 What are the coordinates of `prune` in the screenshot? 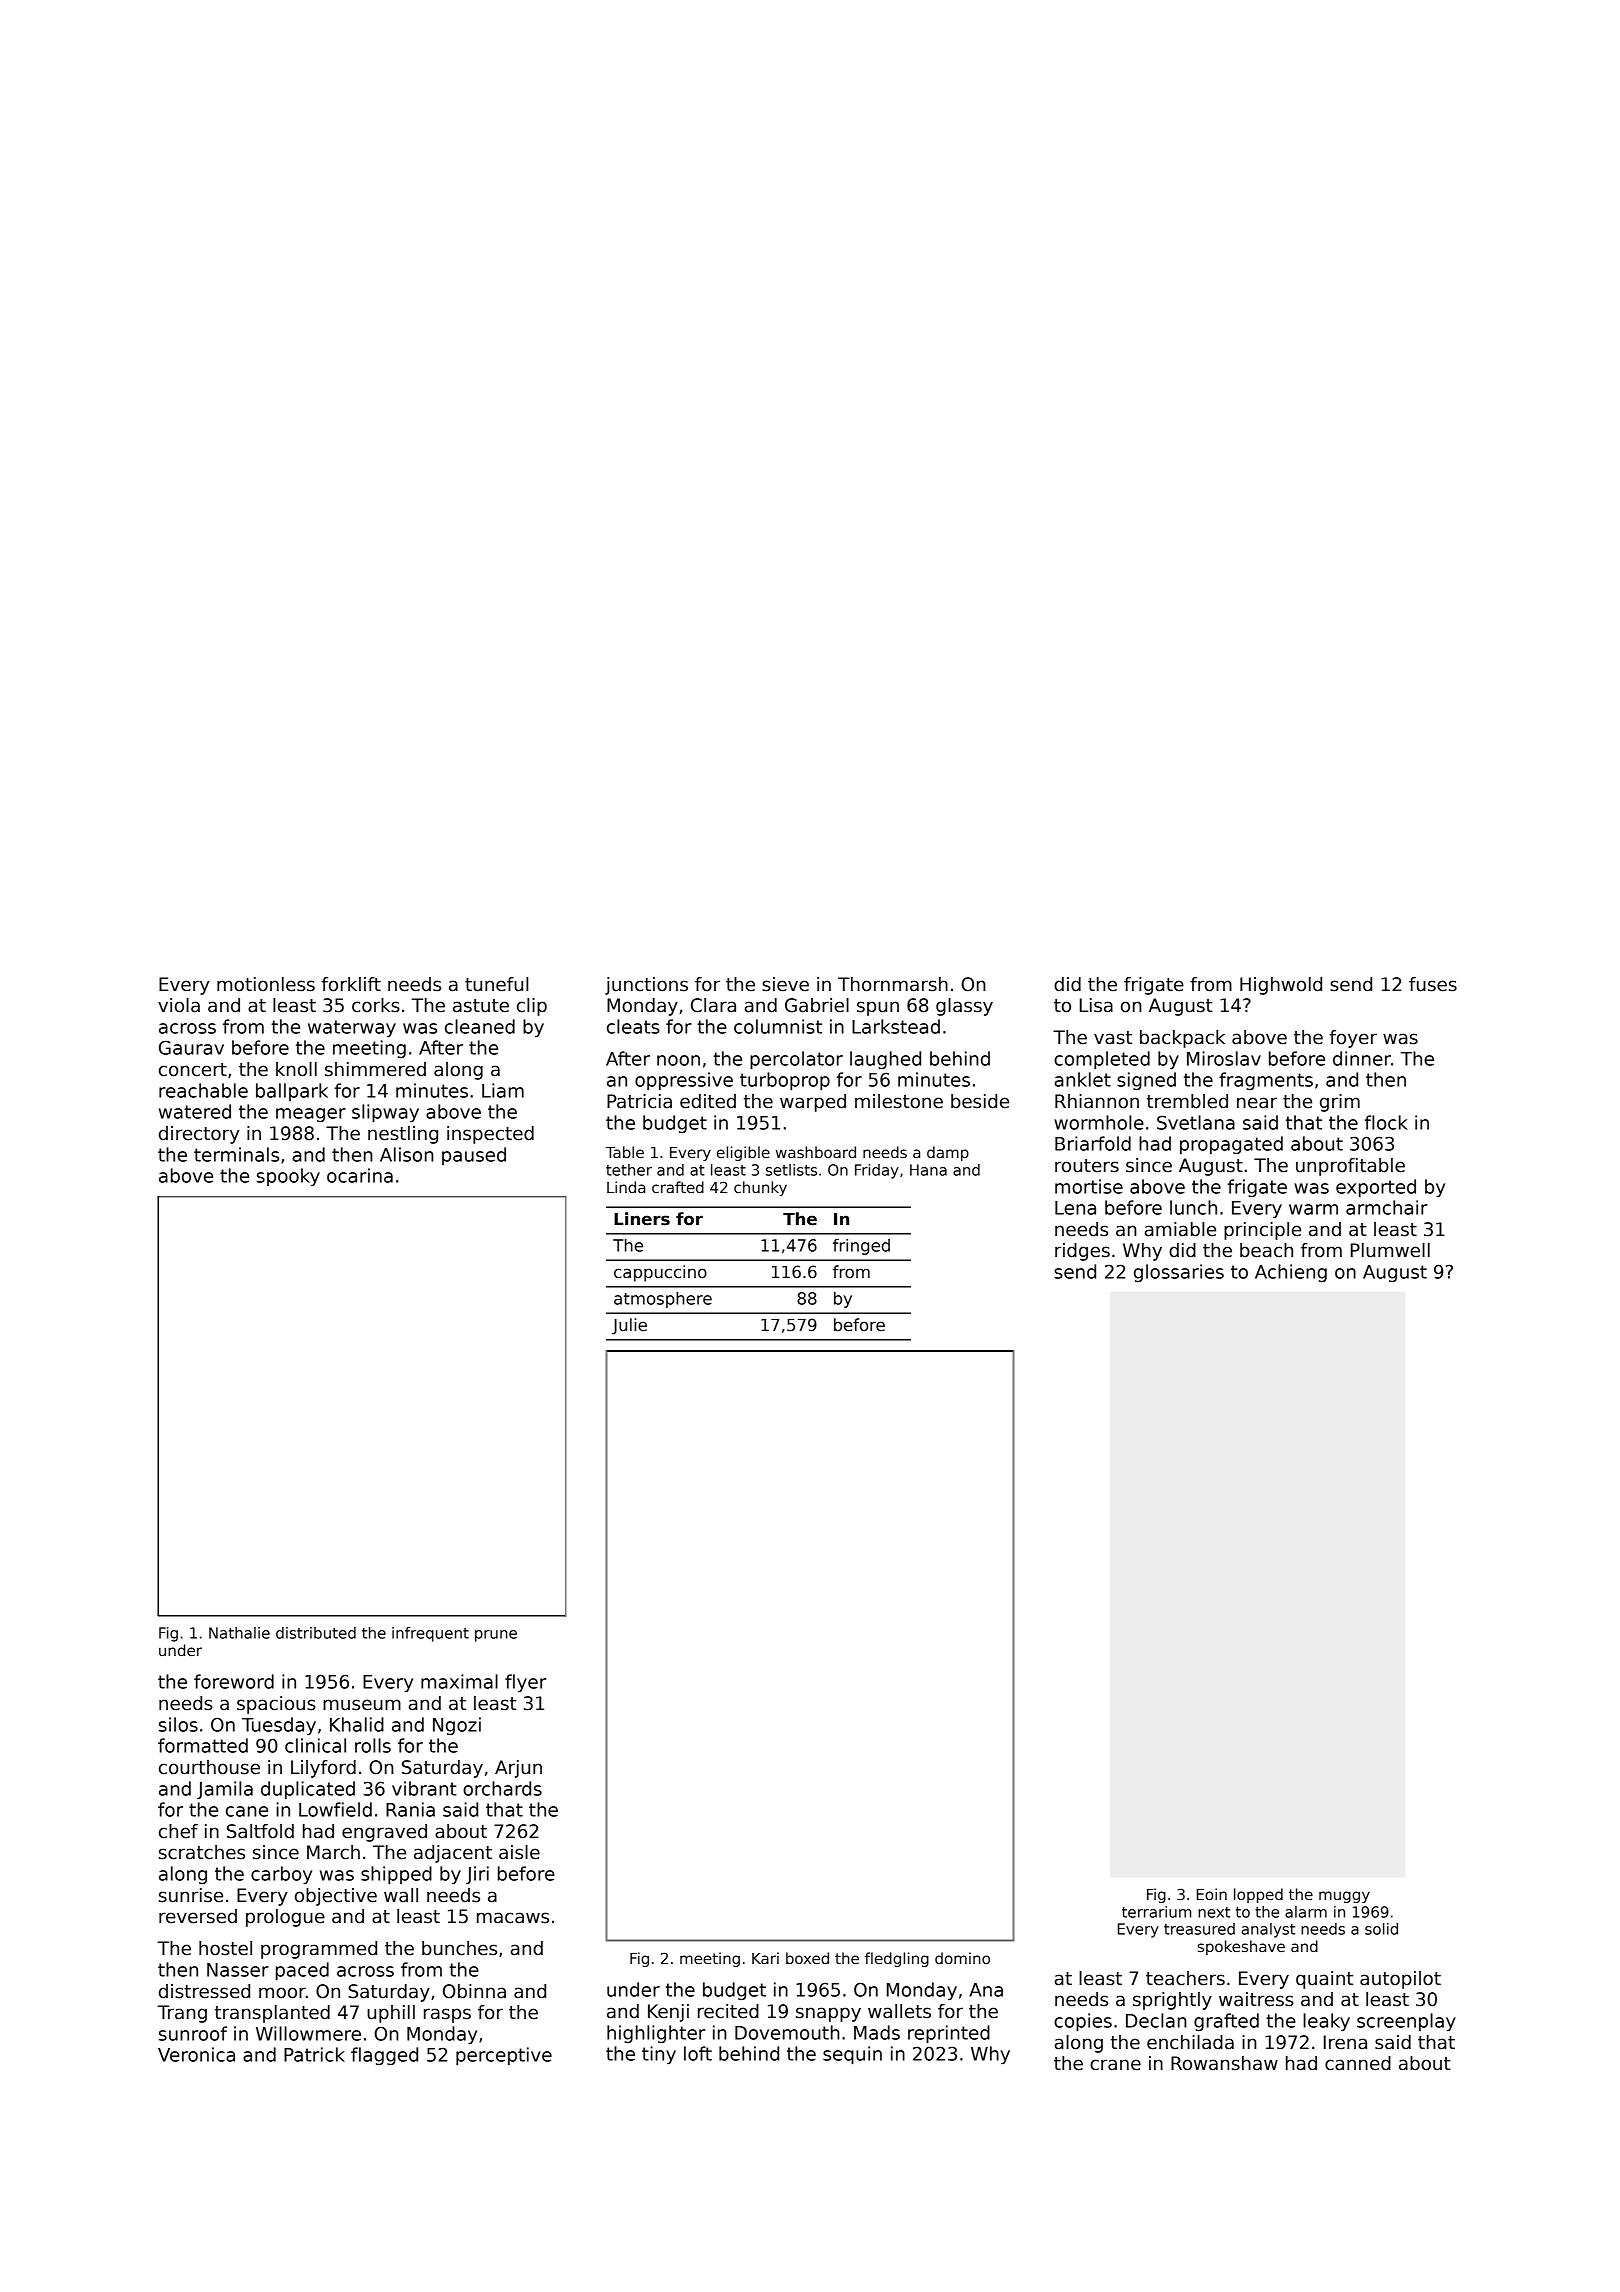 It's located at (496, 1636).
